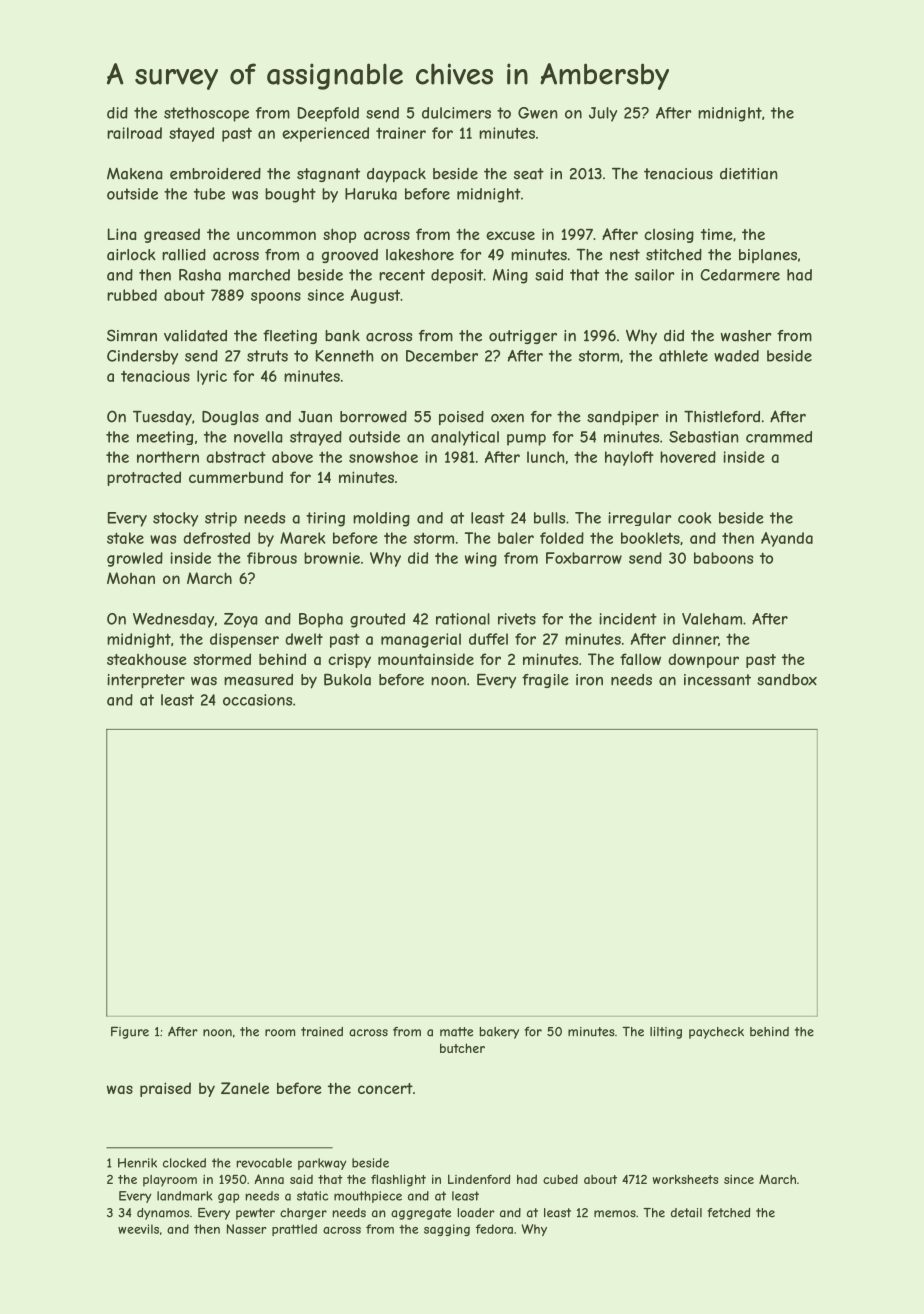 Image resolution: width=924 pixels, height=1314 pixels. Describe the element at coordinates (603, 114) in the screenshot. I see `July` at that location.
